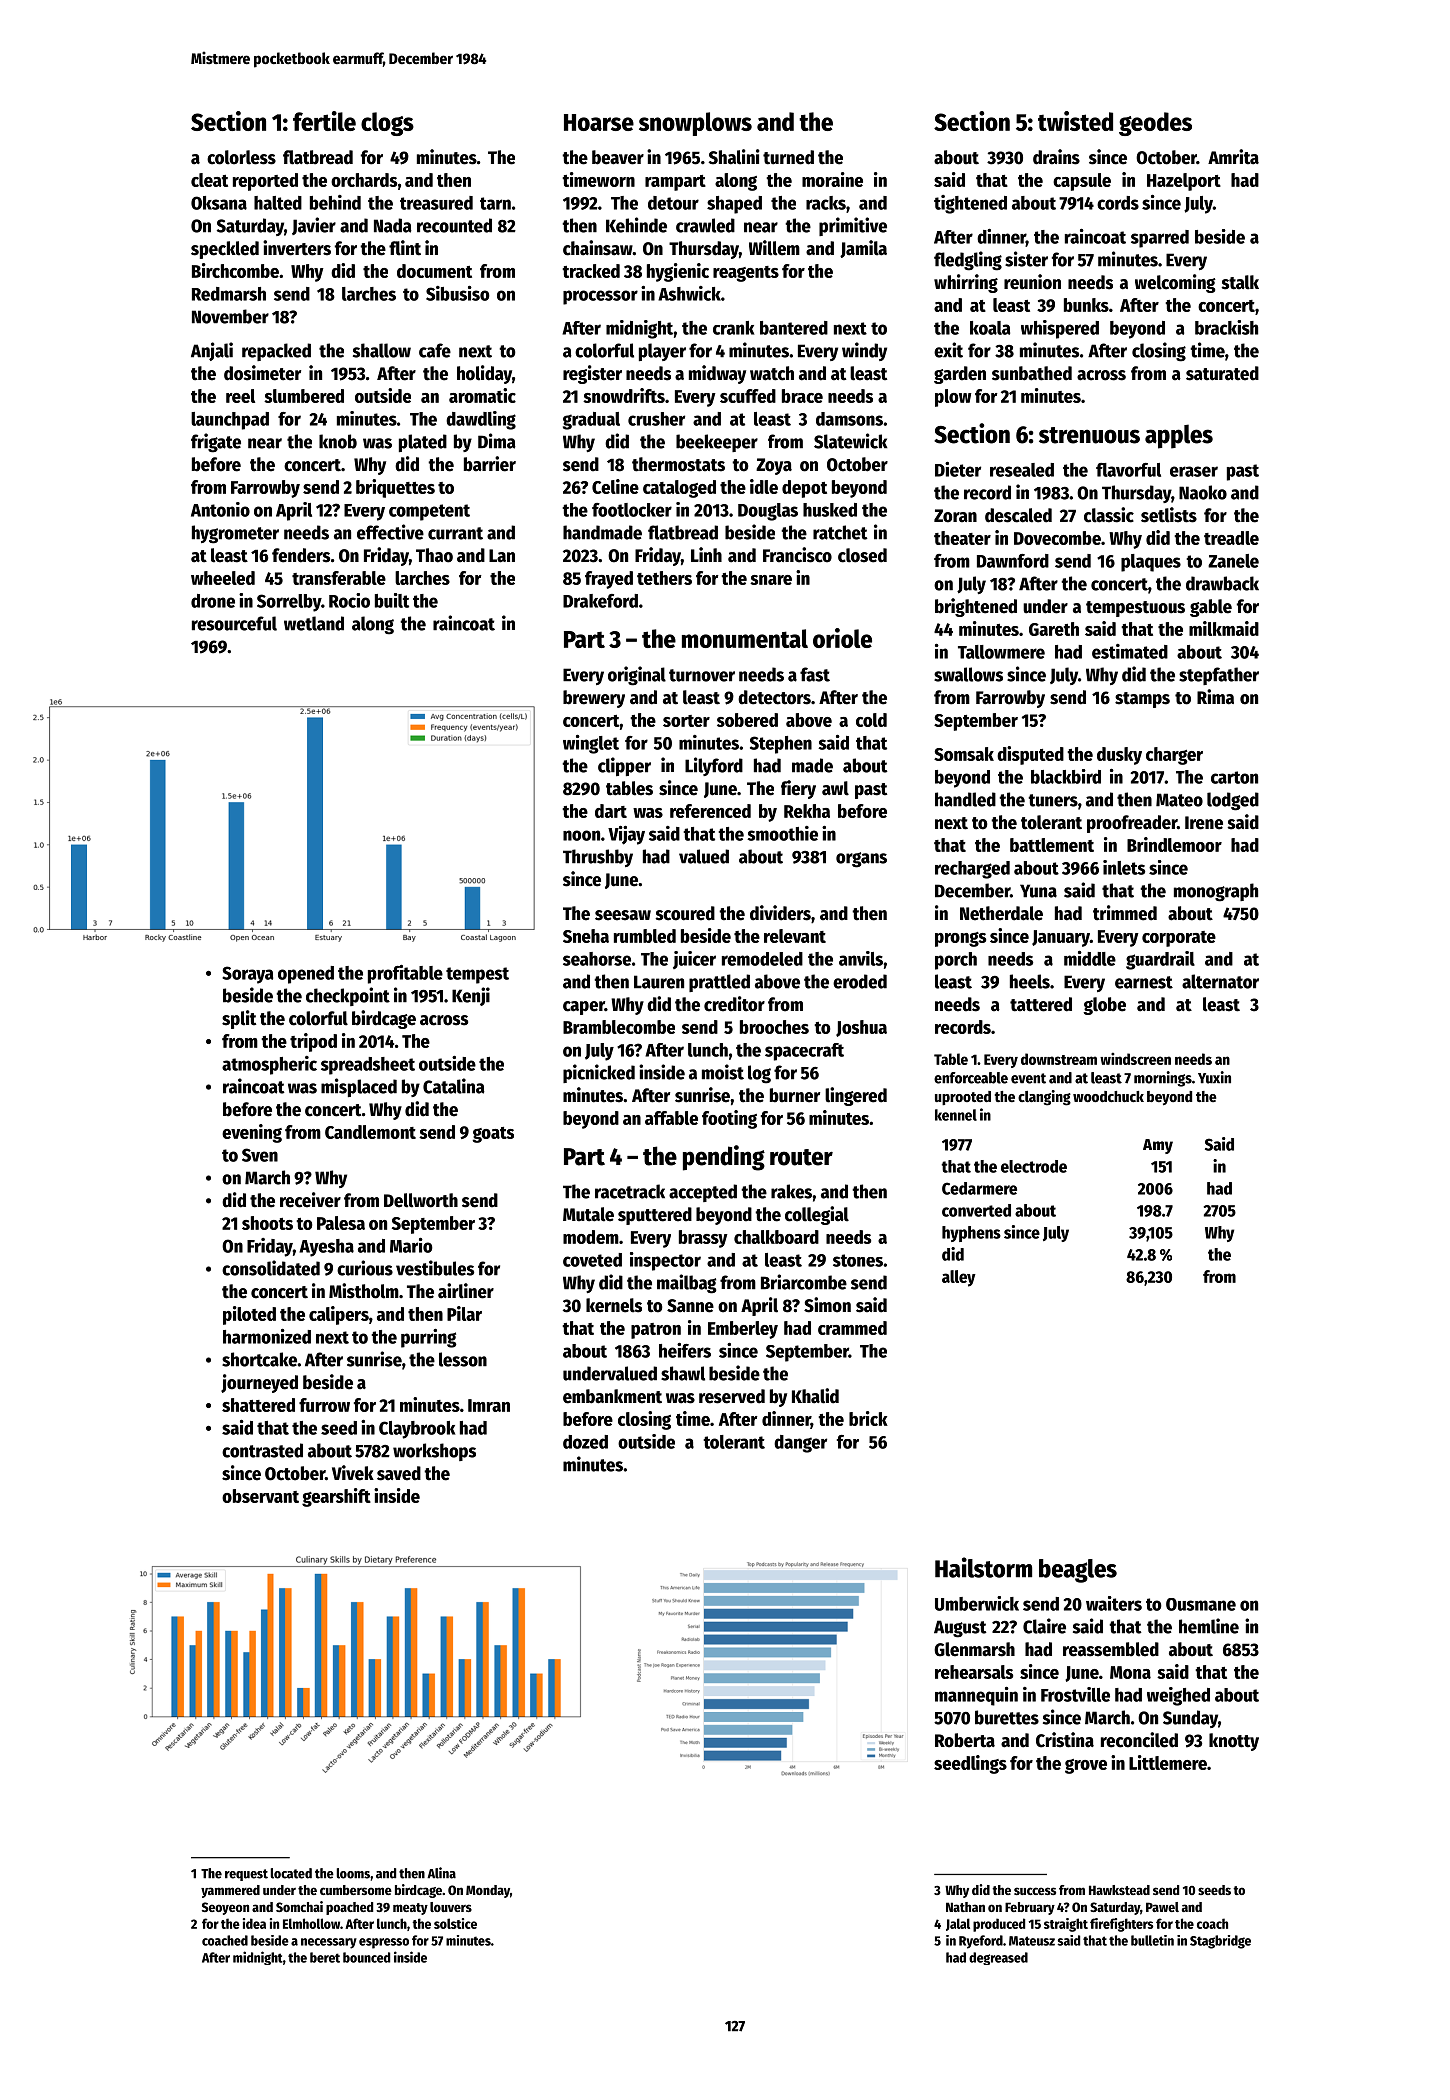 Image resolution: width=1450 pixels, height=2100 pixels. Describe the element at coordinates (382, 350) in the screenshot. I see `shallow` at that location.
